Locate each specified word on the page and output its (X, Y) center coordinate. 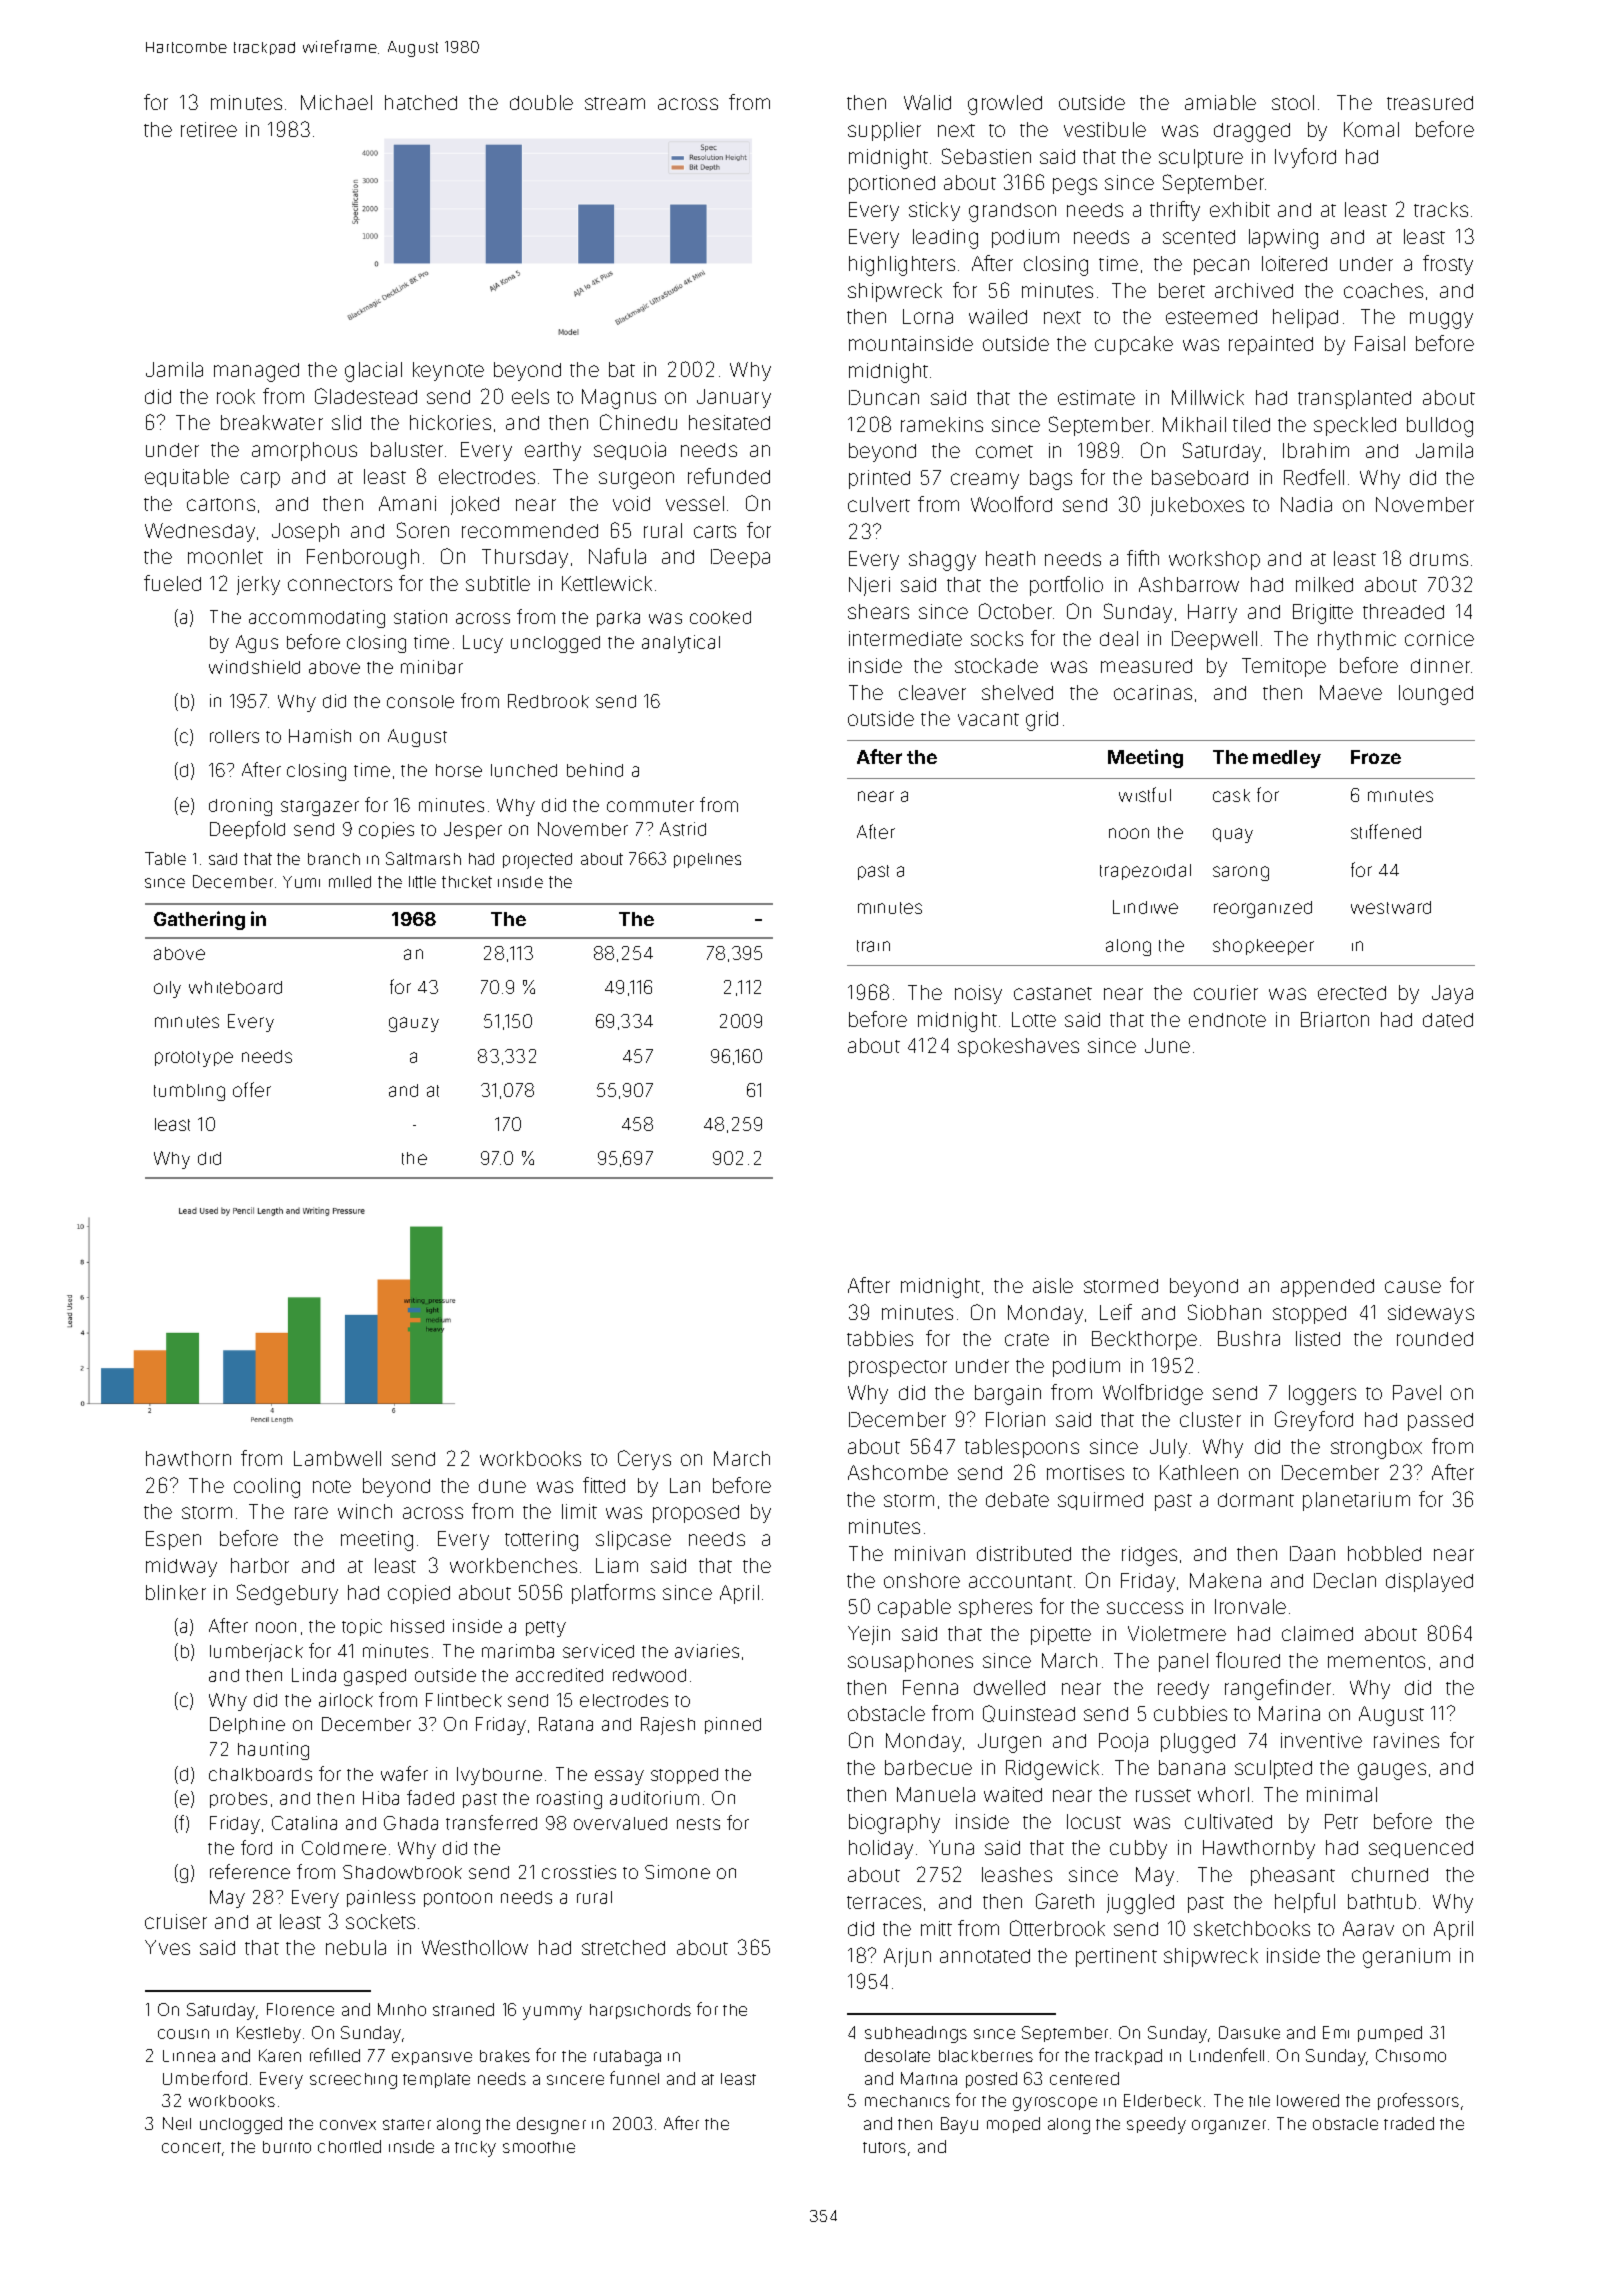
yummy (552, 2013)
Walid (927, 102)
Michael (336, 102)
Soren (423, 530)
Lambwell (337, 1458)
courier (1226, 992)
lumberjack (256, 1653)
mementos (1376, 1661)
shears (878, 611)
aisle (1053, 1285)
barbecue (928, 1767)
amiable (1220, 102)
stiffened (1386, 831)
